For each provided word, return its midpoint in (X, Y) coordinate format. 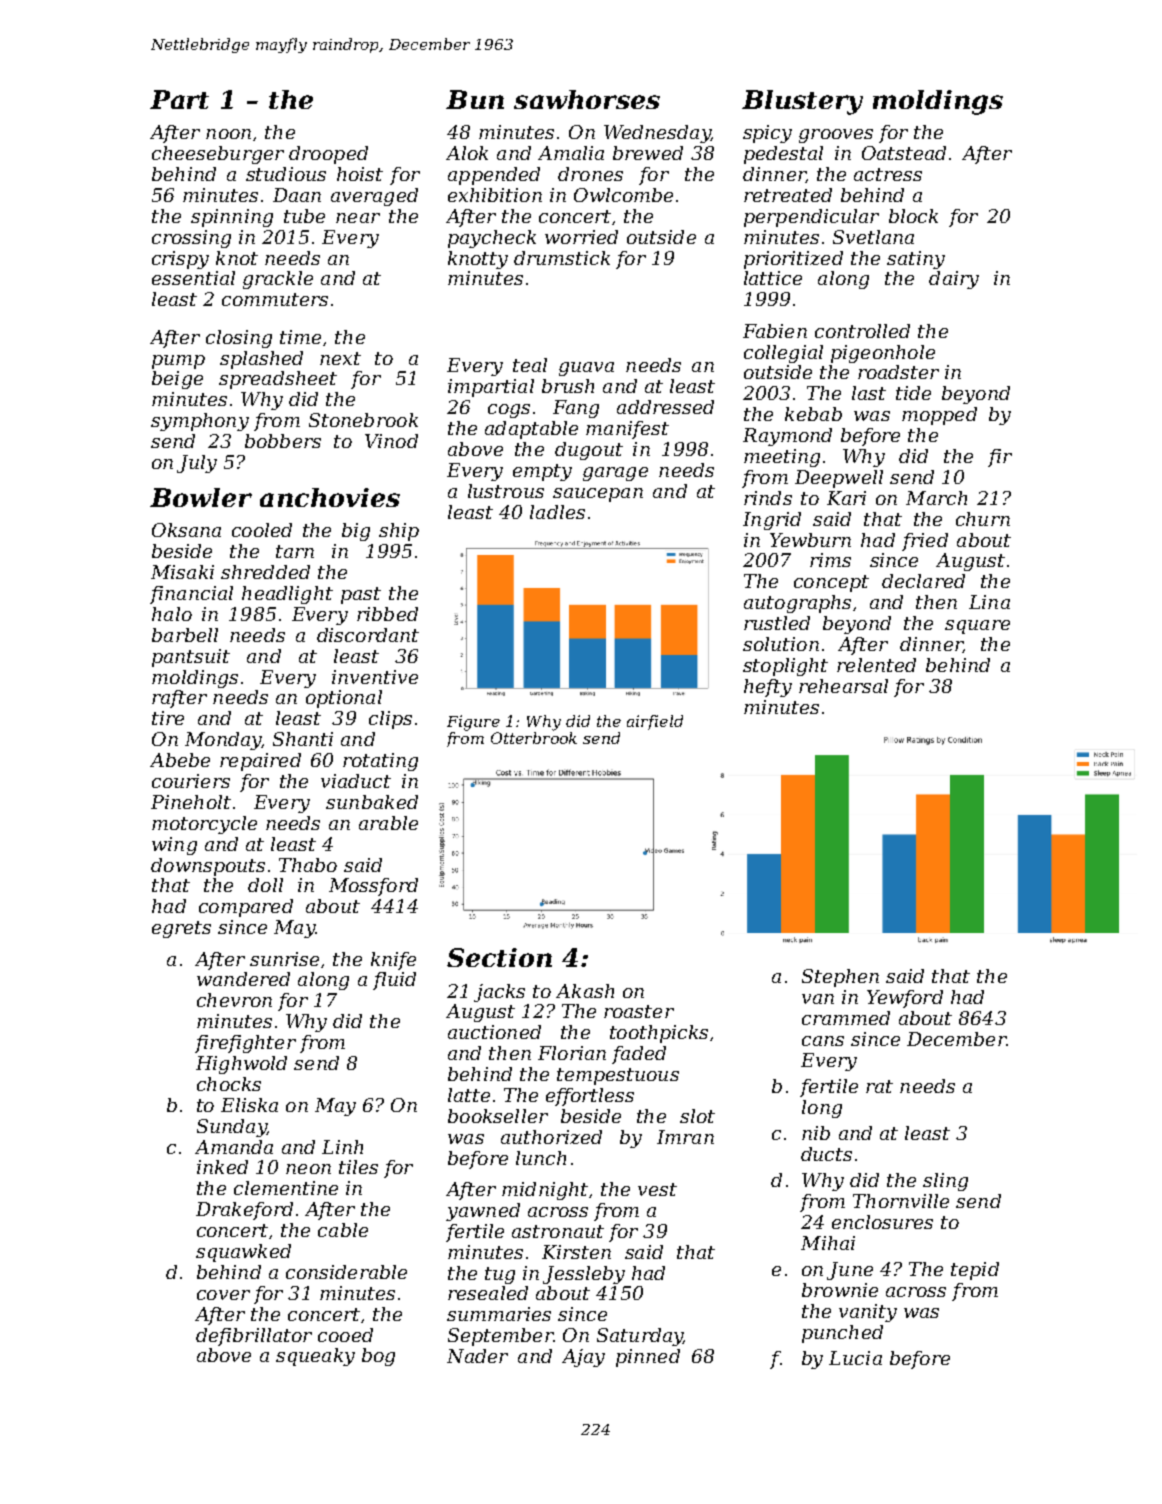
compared (246, 908)
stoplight (785, 667)
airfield (655, 722)
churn (983, 519)
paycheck (492, 239)
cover (223, 1295)
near (358, 218)
